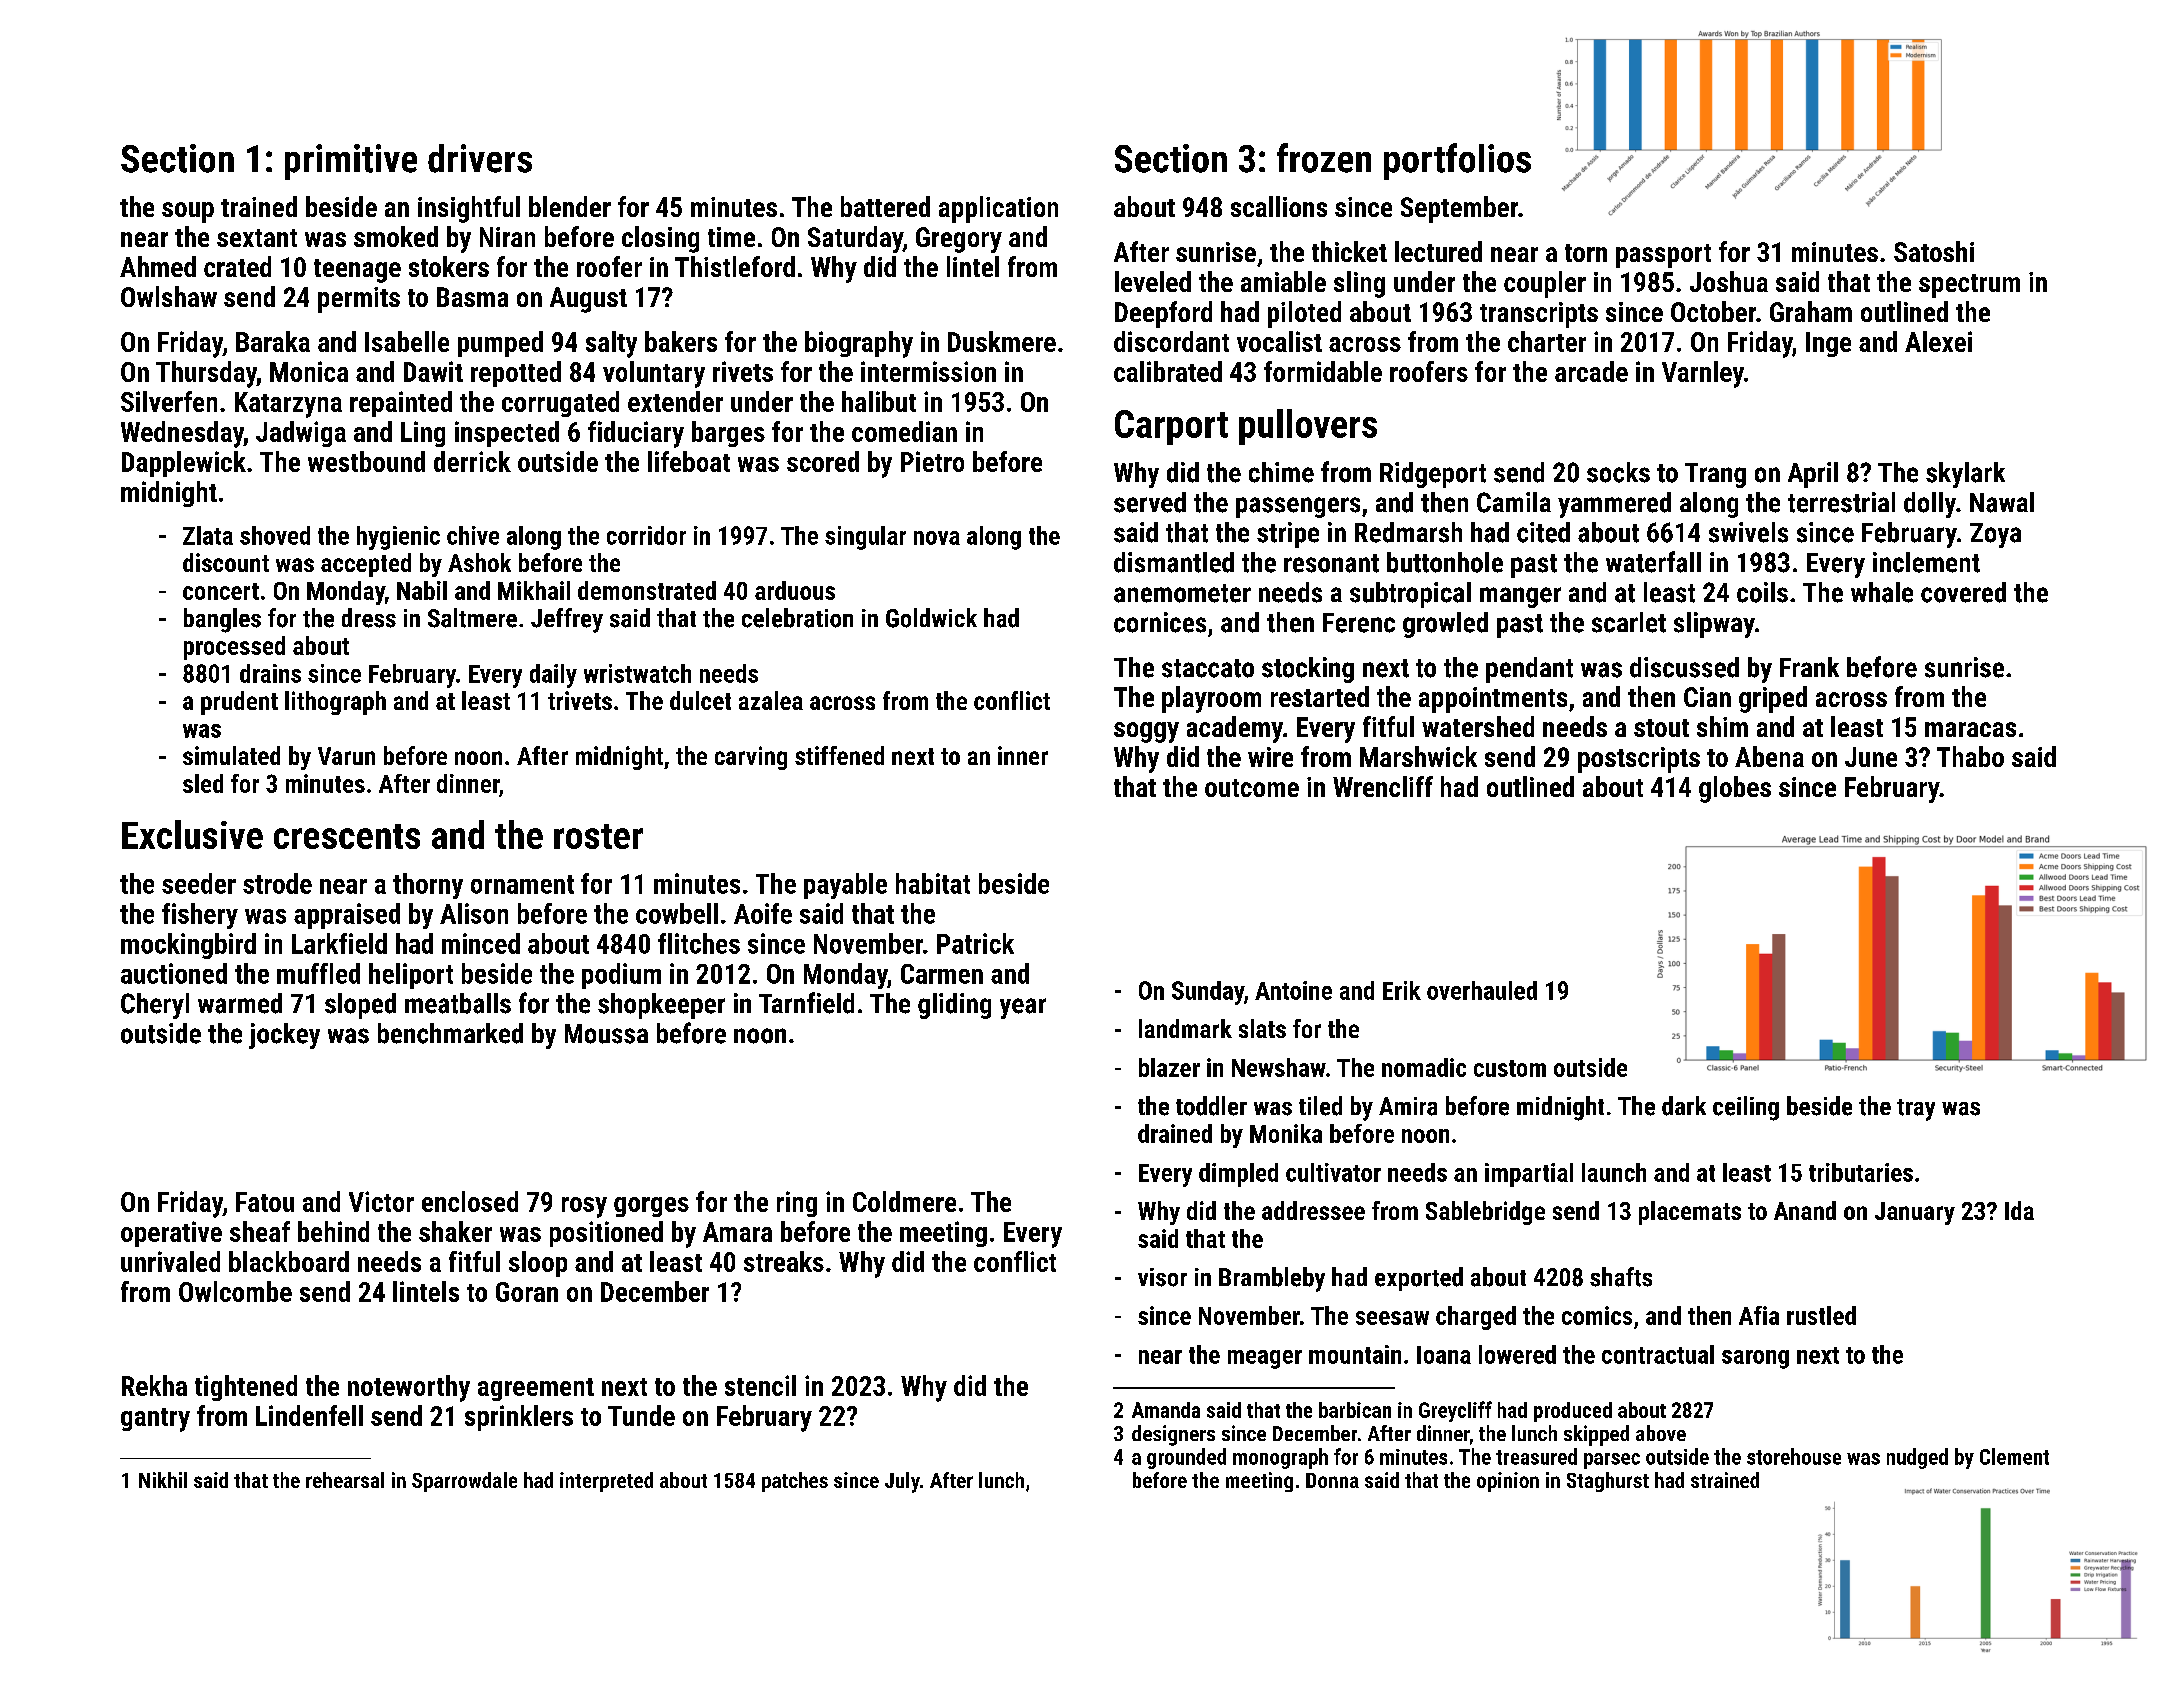 This screenshot has height=1683, width=2178. What do you see at coordinates (795, 1482) in the screenshot?
I see `patches` at bounding box center [795, 1482].
